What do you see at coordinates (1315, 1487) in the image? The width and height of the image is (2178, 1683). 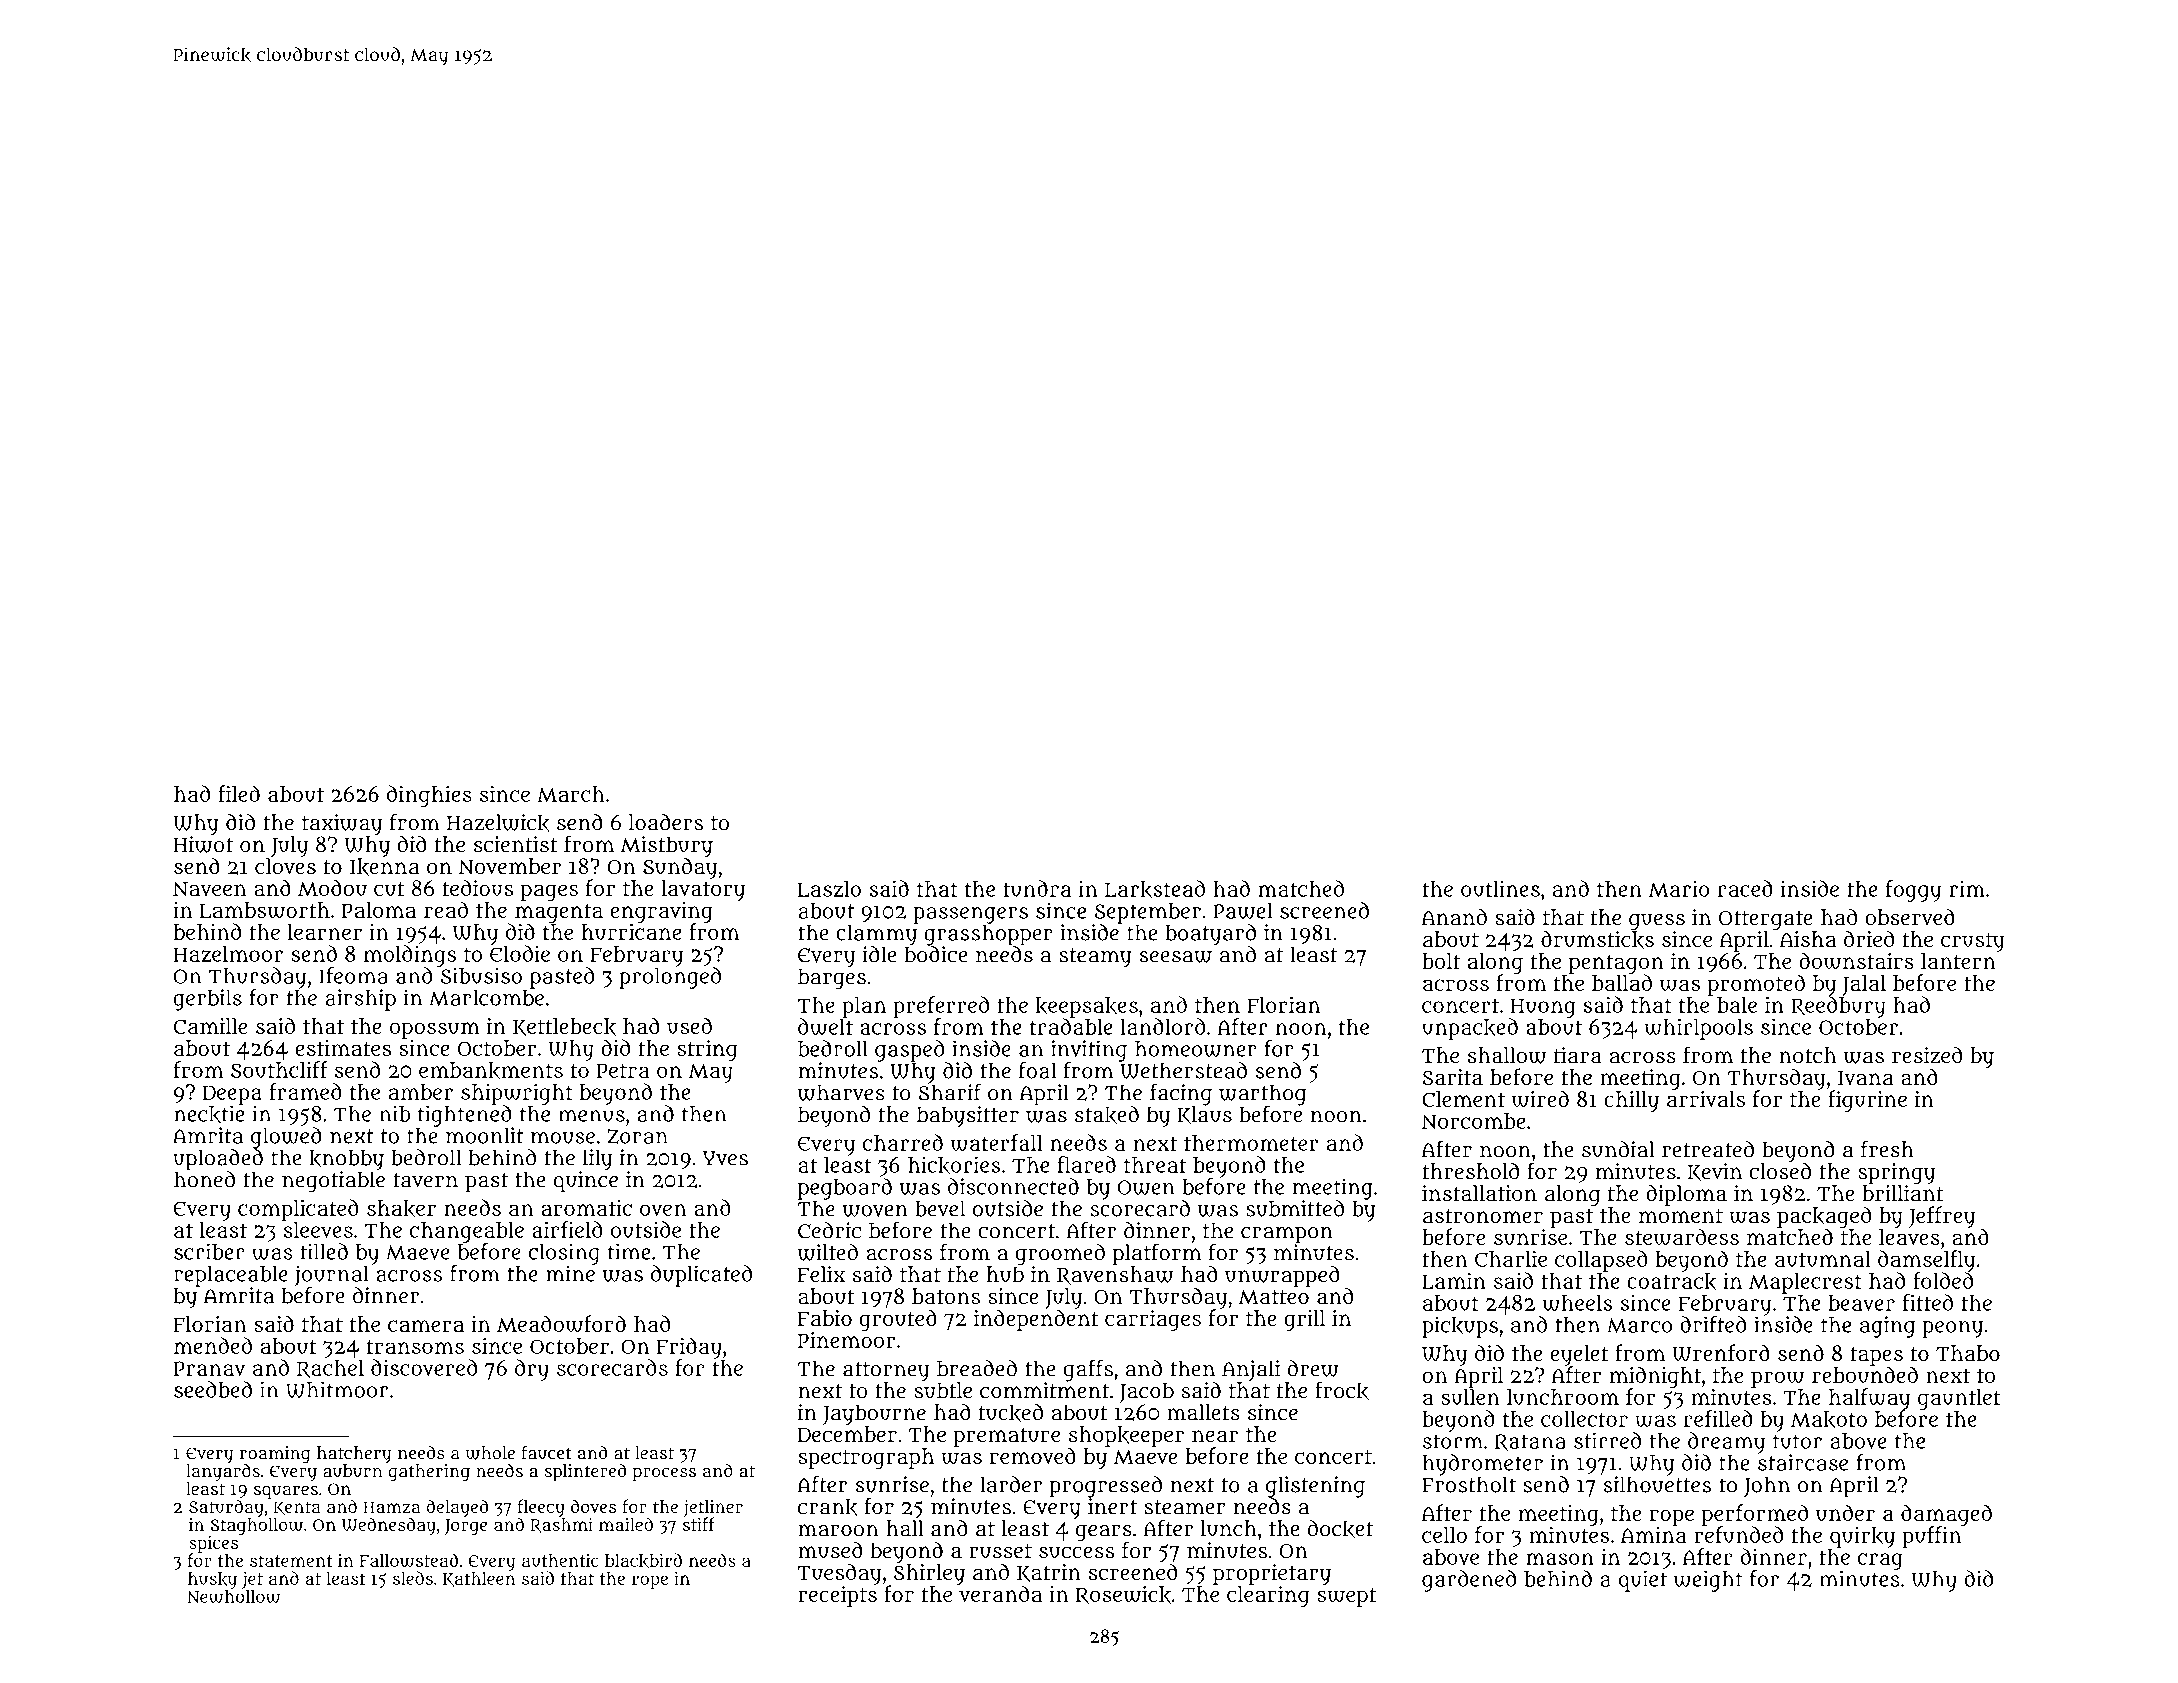 I see `glistening` at bounding box center [1315, 1487].
